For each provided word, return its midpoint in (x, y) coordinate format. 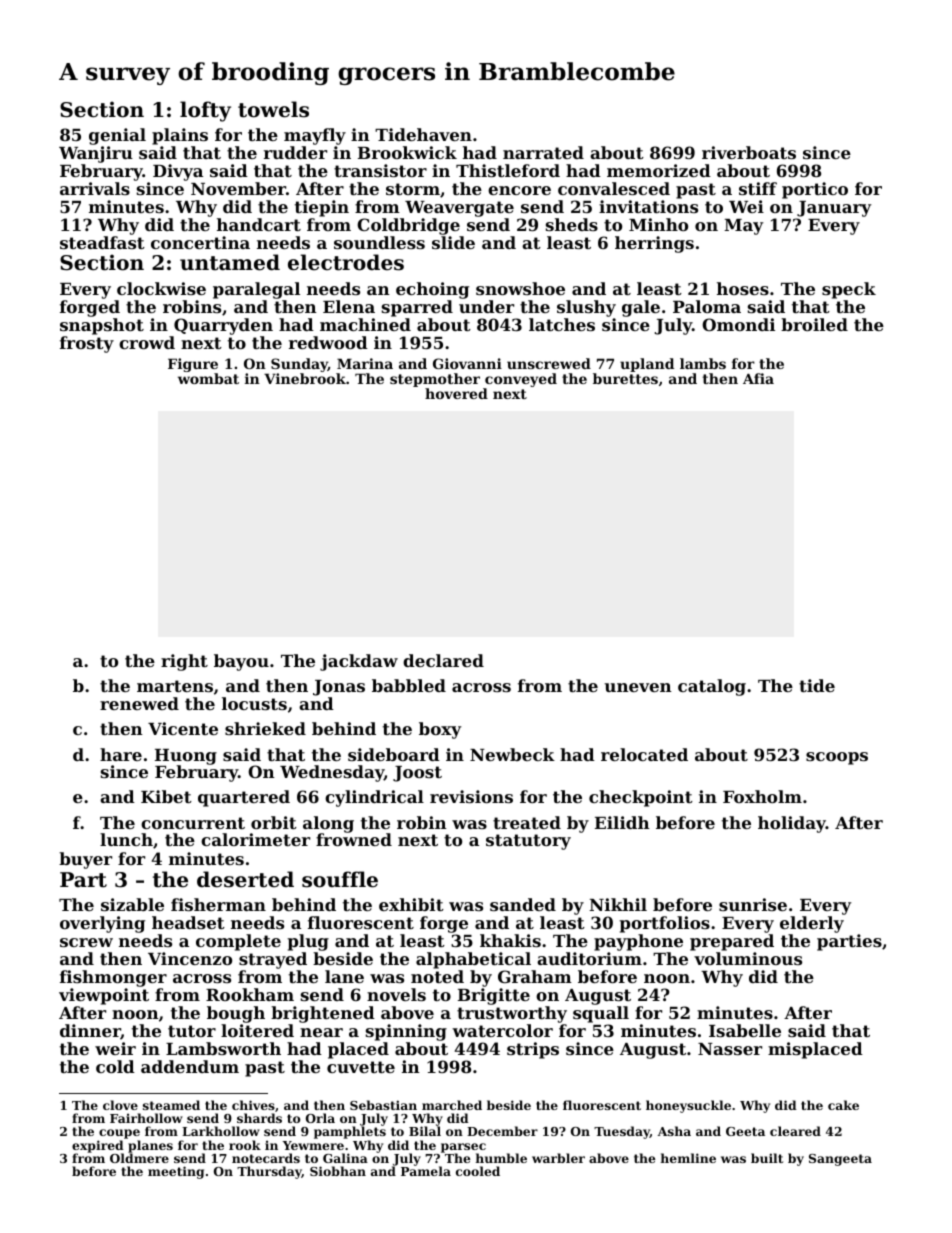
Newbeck (512, 754)
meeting (176, 1172)
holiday (792, 824)
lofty (205, 111)
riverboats (749, 152)
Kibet (166, 796)
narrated (543, 152)
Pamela (426, 1171)
